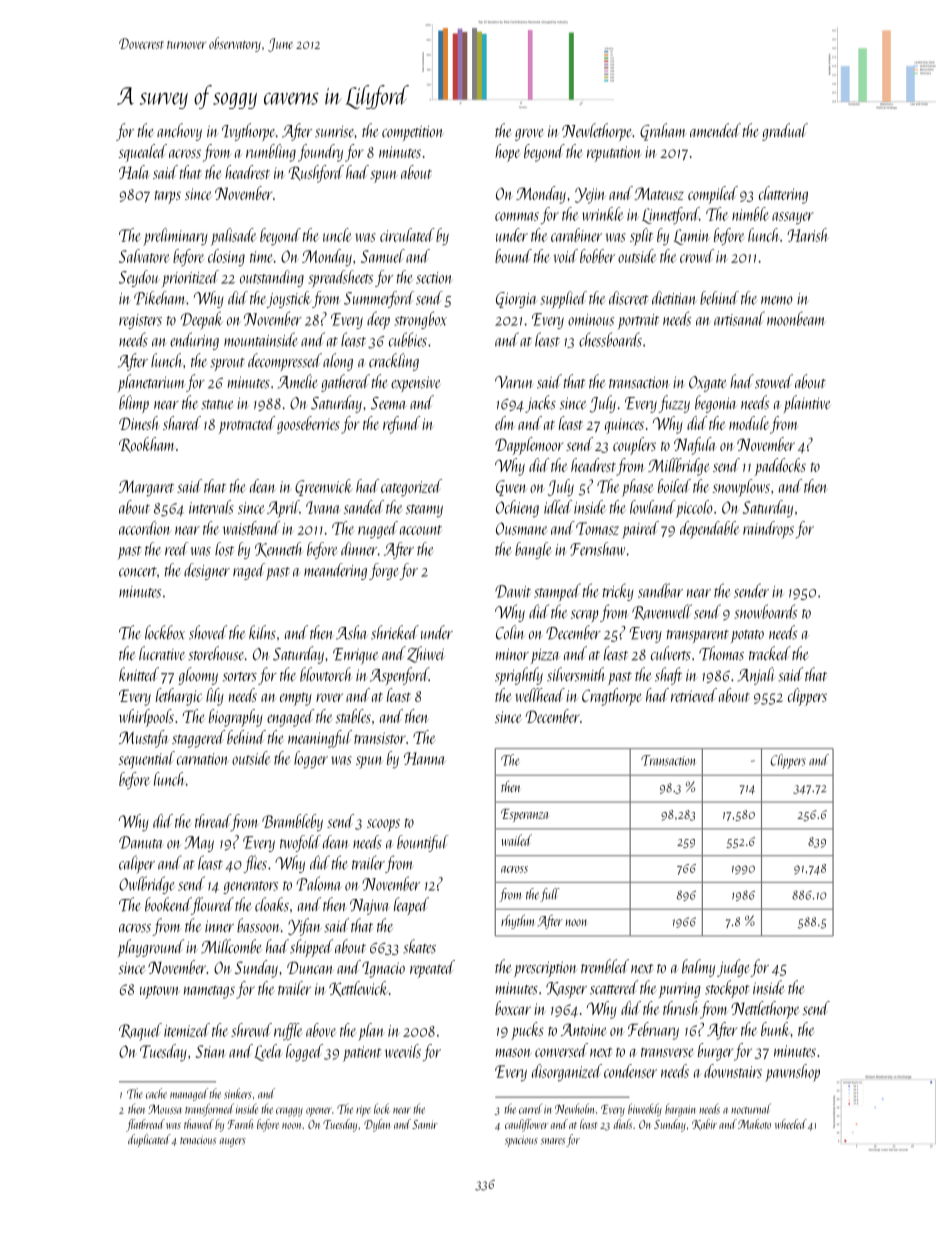 This screenshot has width=952, height=1233. Describe the element at coordinates (734, 968) in the screenshot. I see `judge` at that location.
